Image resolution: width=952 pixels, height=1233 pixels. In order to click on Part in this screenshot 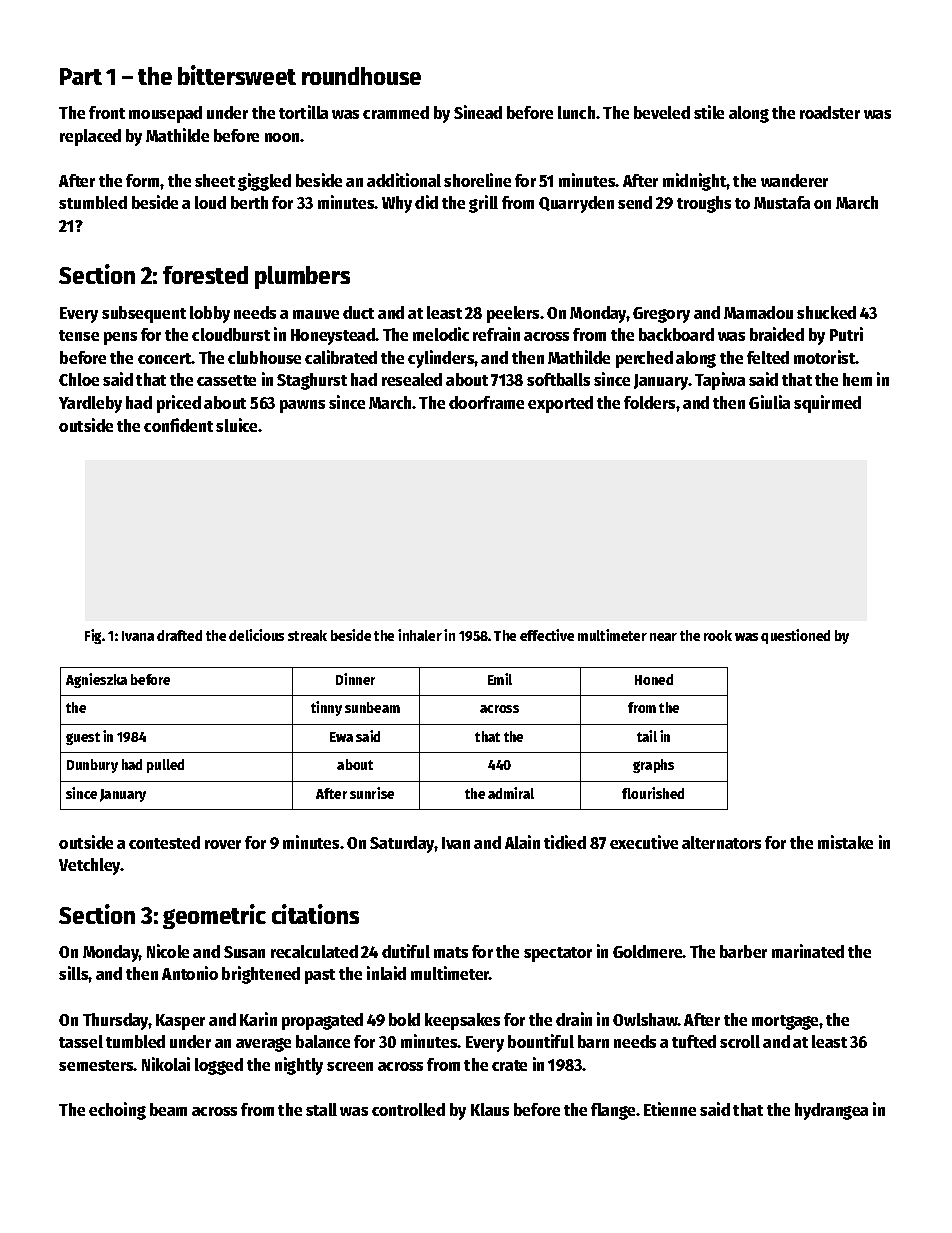, I will do `click(81, 76)`.
